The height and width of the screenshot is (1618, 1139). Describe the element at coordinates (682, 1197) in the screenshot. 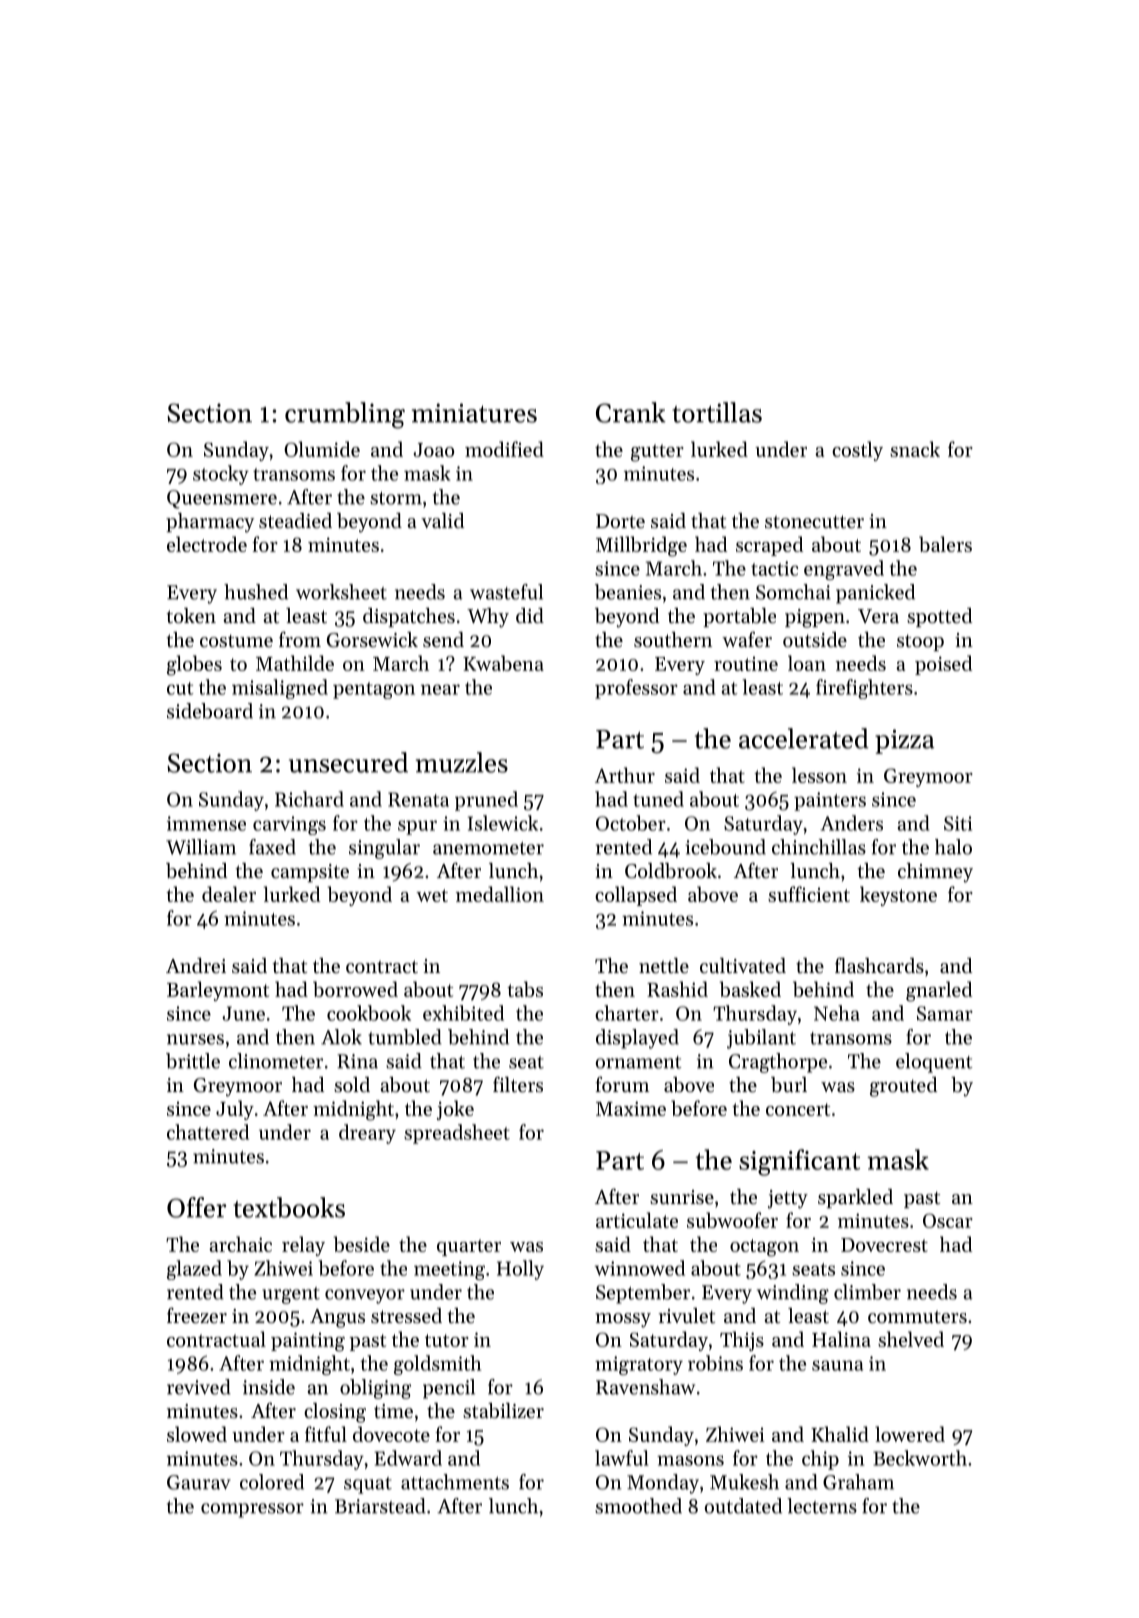

I see `sunrise` at that location.
